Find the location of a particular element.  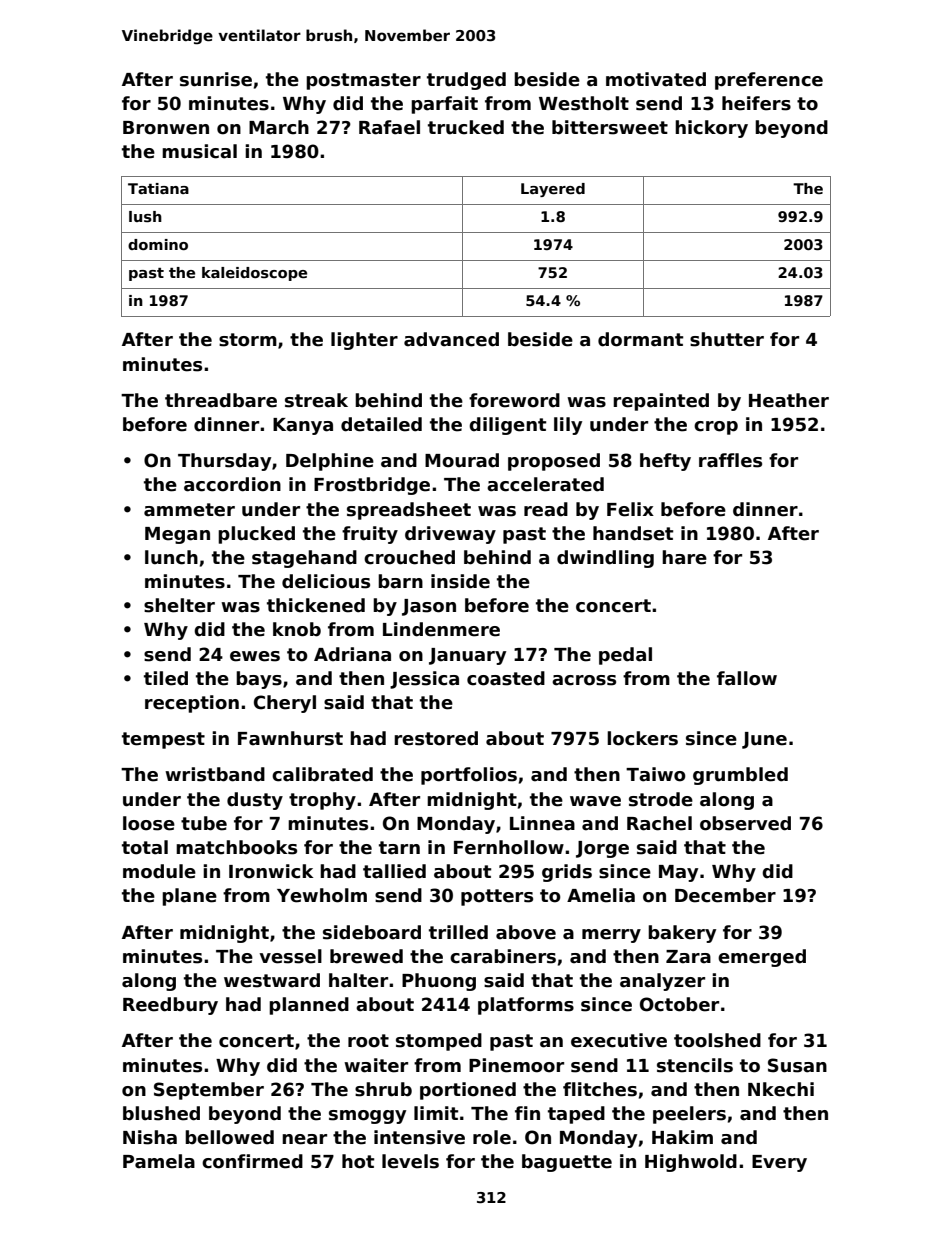

lockers is located at coordinates (642, 738).
